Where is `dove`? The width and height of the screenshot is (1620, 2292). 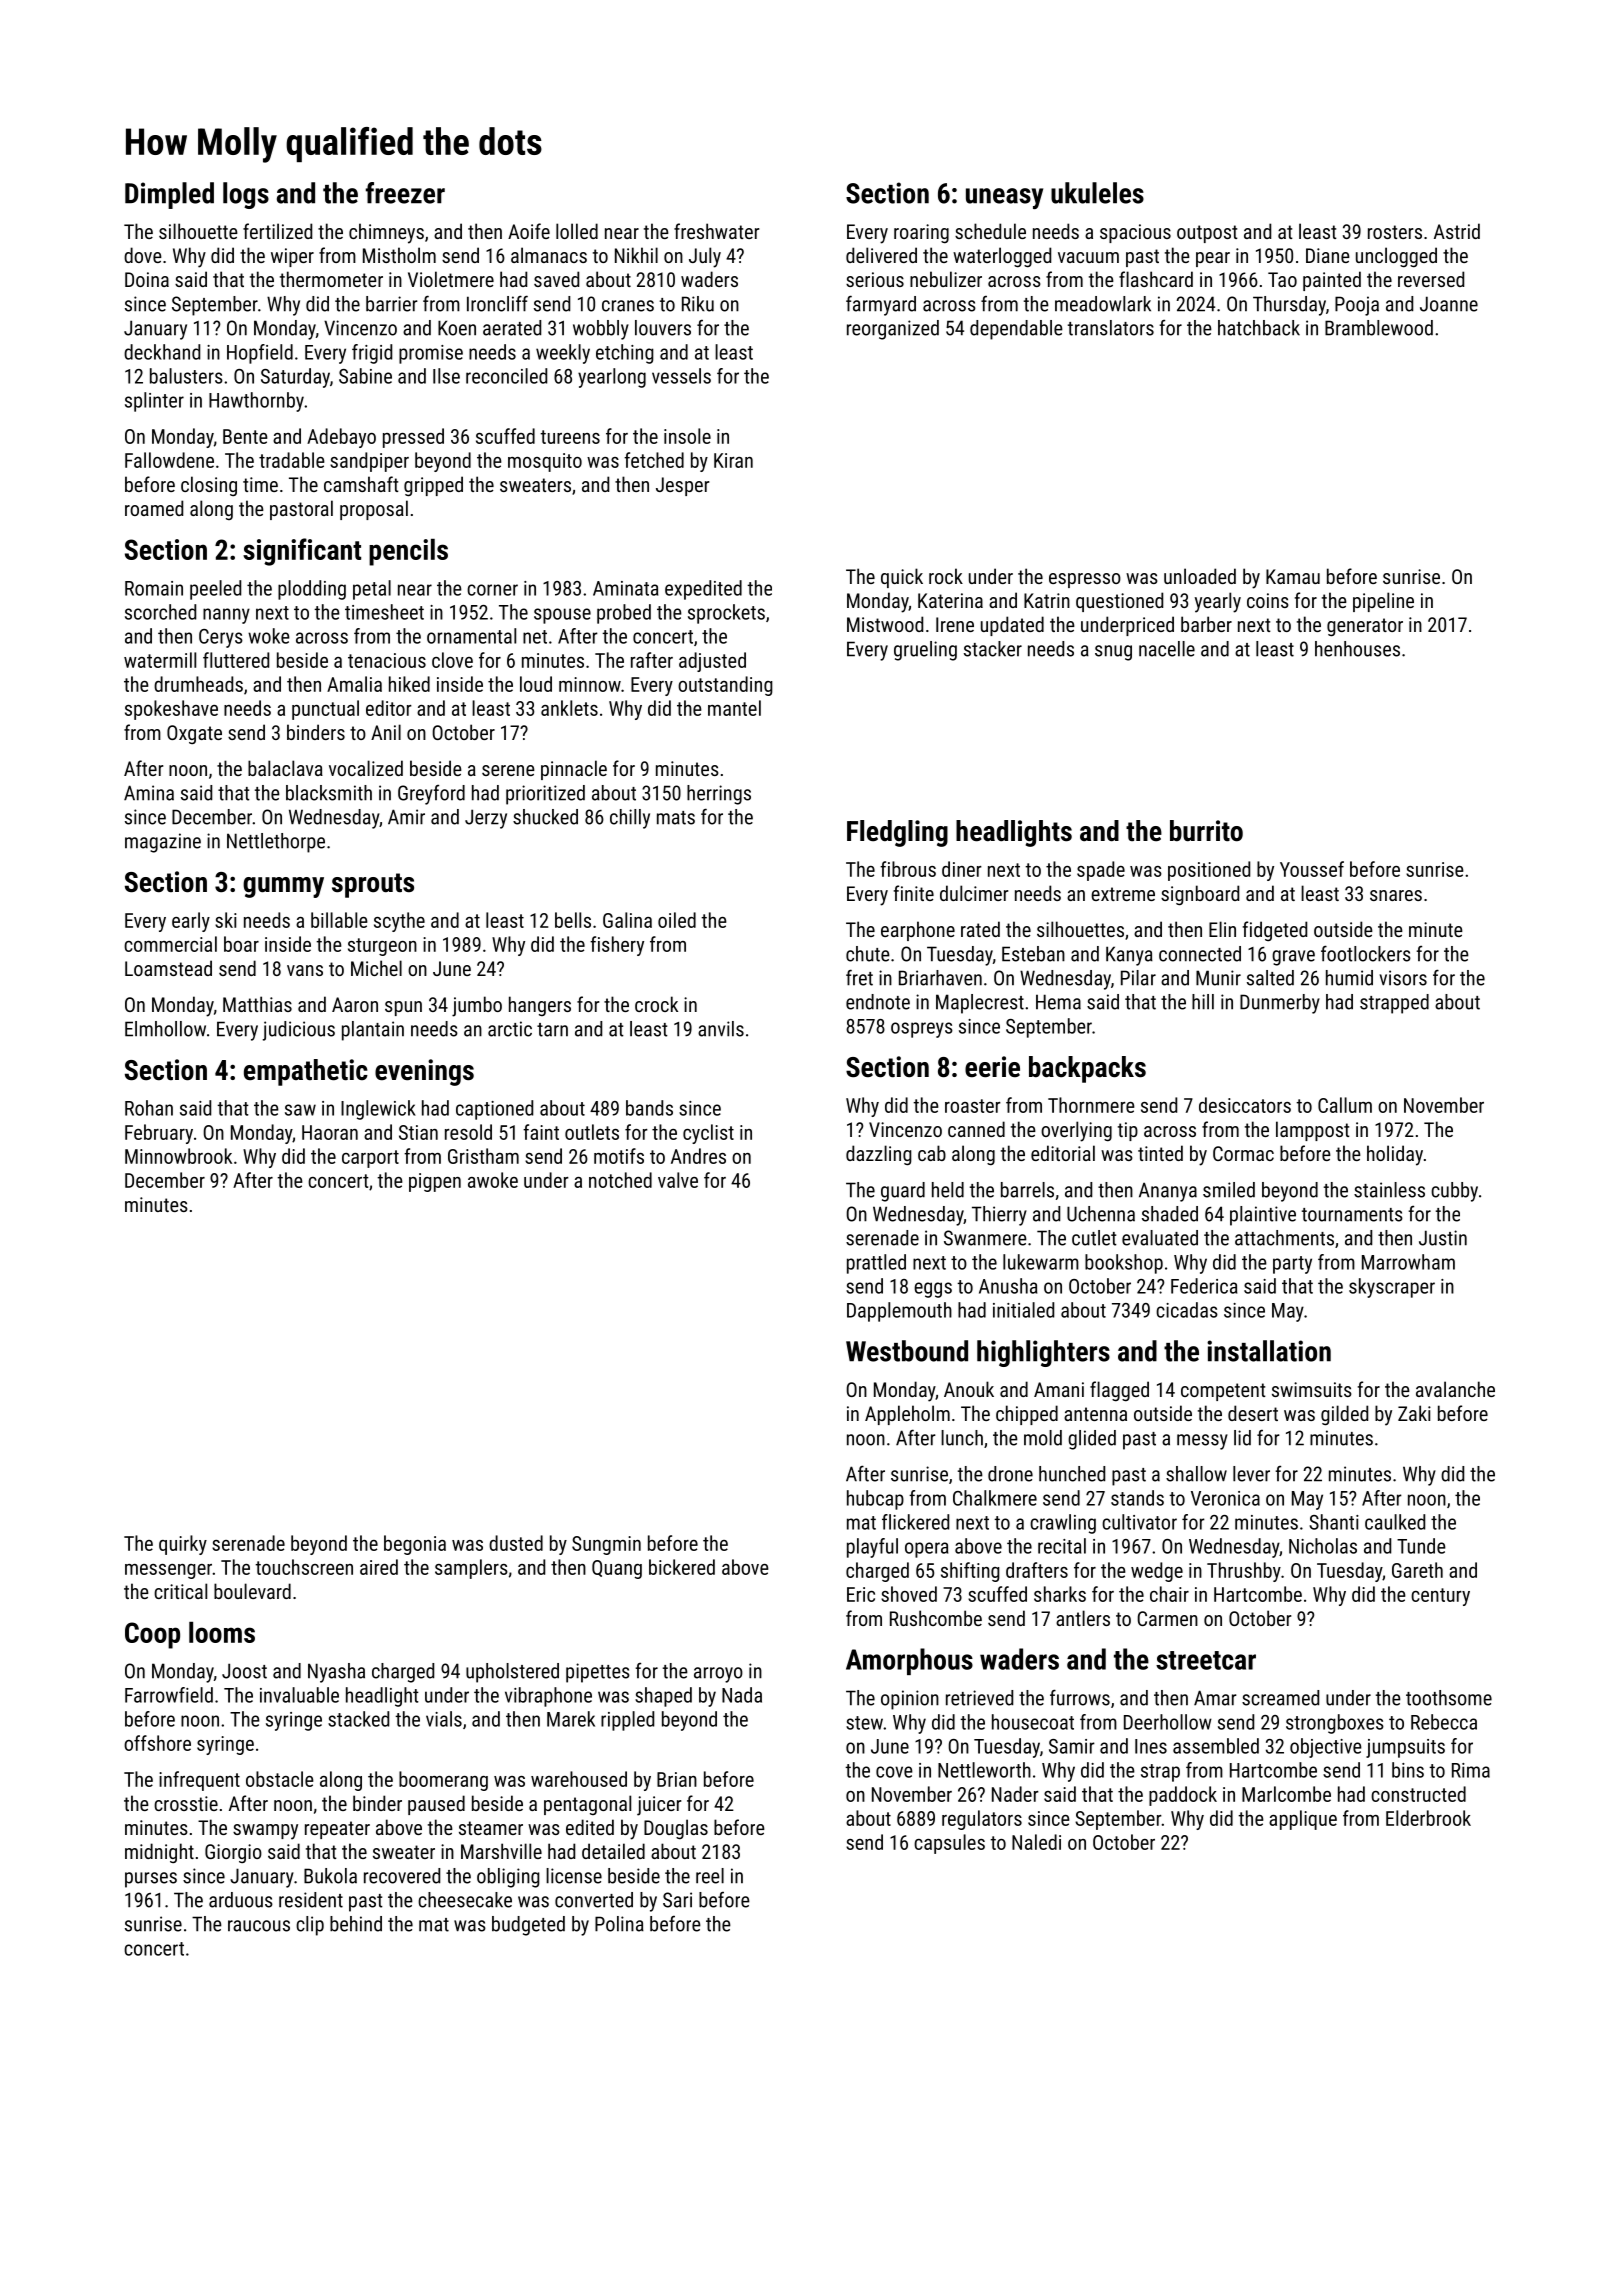
dove is located at coordinates (143, 255).
